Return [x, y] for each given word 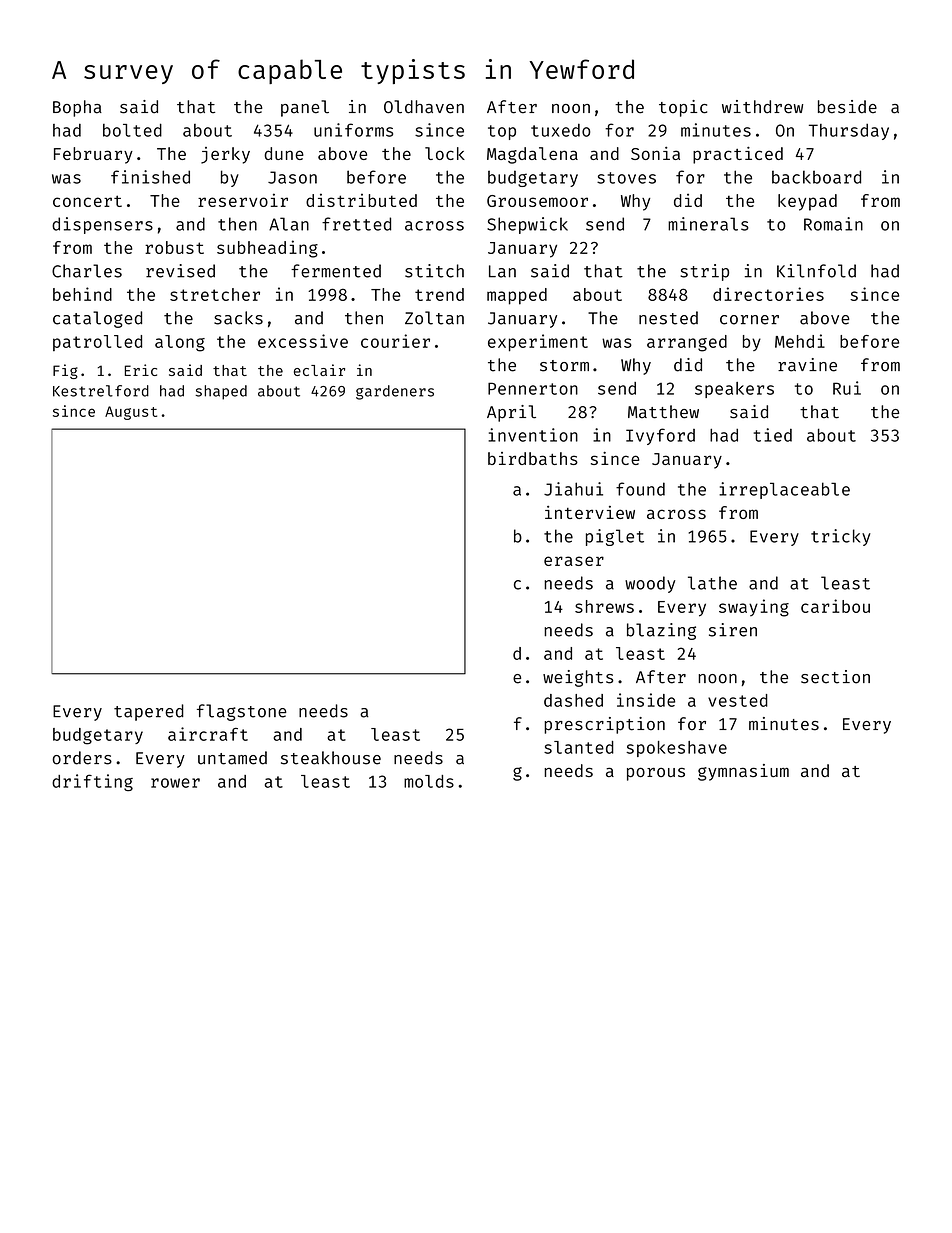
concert [87, 201]
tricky [841, 537]
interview [590, 512]
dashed [573, 700]
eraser [574, 561]
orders [82, 758]
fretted [356, 224]
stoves [626, 178]
